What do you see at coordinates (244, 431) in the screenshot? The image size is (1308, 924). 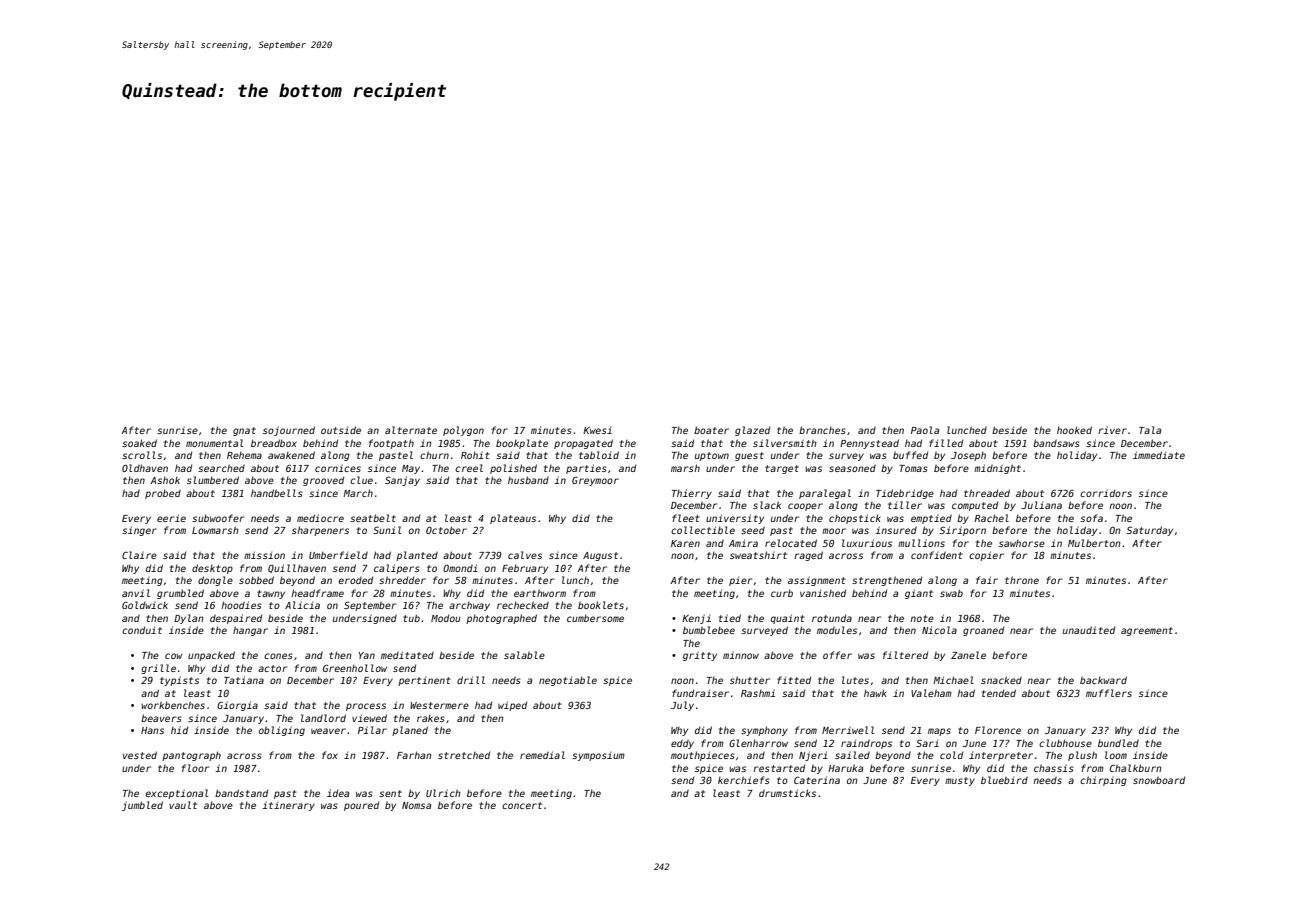 I see `gnat` at bounding box center [244, 431].
